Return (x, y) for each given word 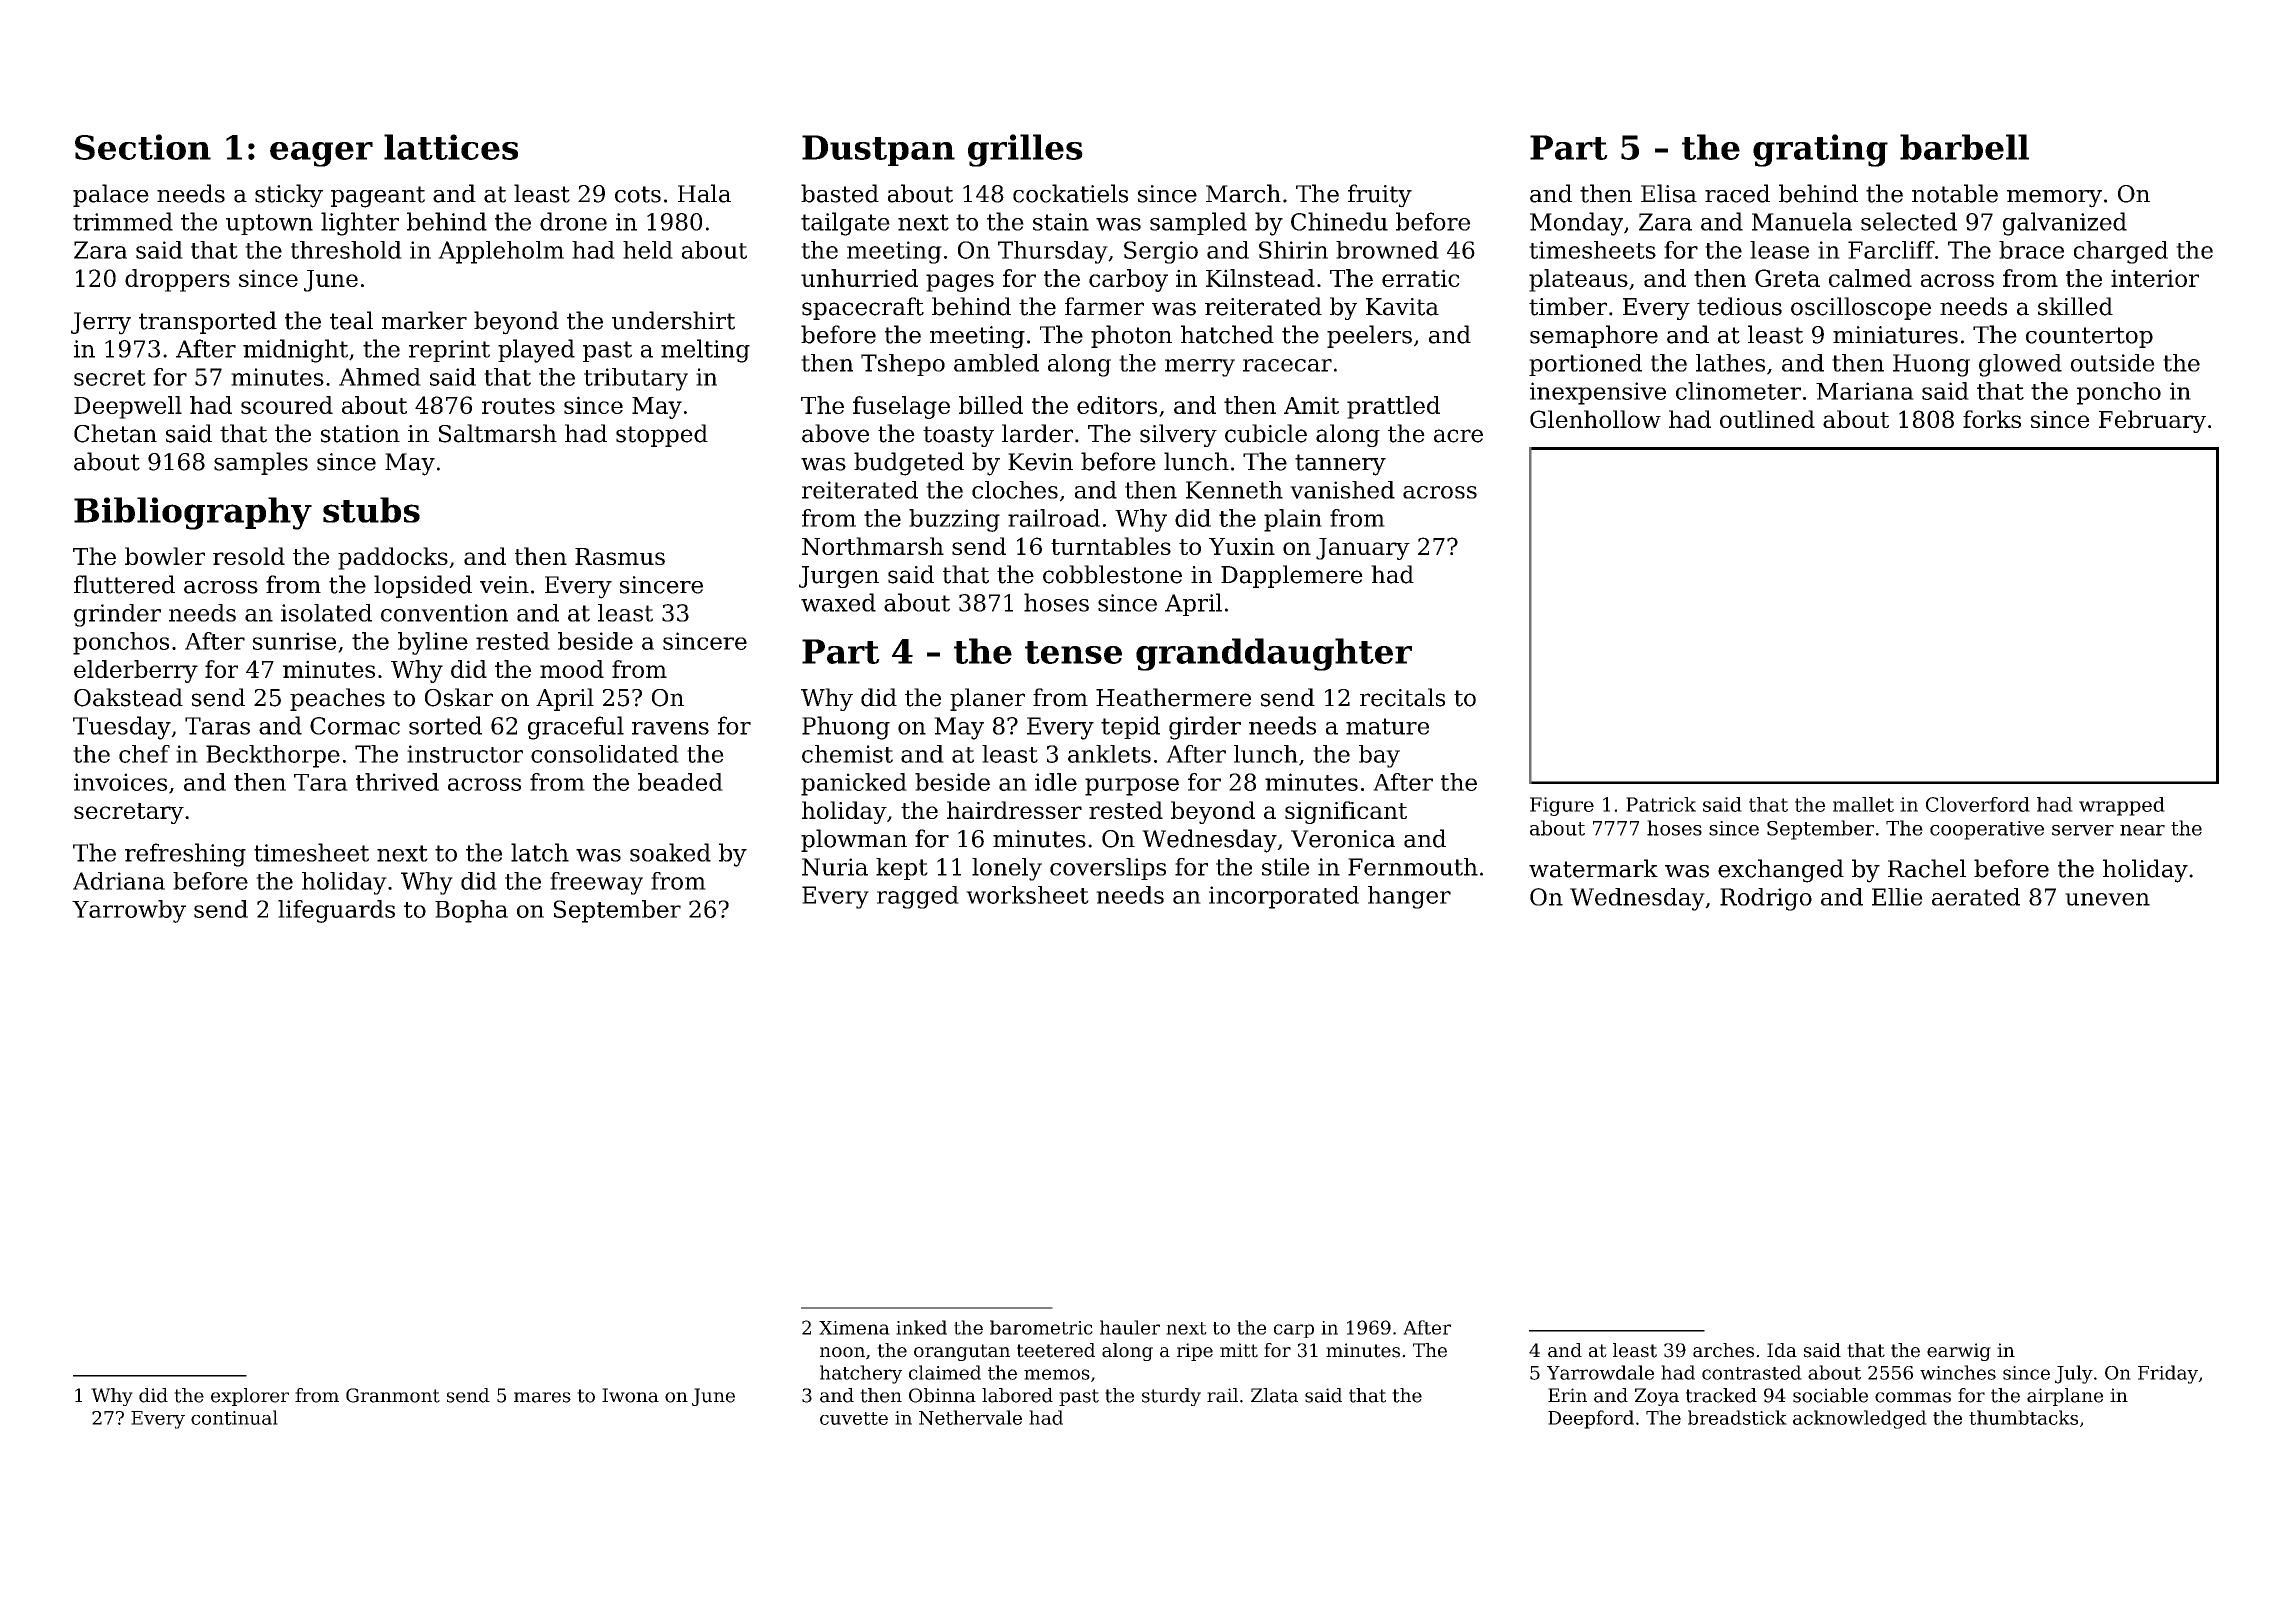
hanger (1409, 897)
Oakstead (128, 697)
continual (234, 1417)
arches (1723, 1350)
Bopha (471, 911)
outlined (1767, 419)
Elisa (1669, 193)
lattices (451, 147)
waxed (838, 602)
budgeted (909, 464)
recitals (1402, 697)
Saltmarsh (498, 433)
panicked (854, 784)
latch (540, 852)
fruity (1380, 196)
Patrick (1661, 804)
